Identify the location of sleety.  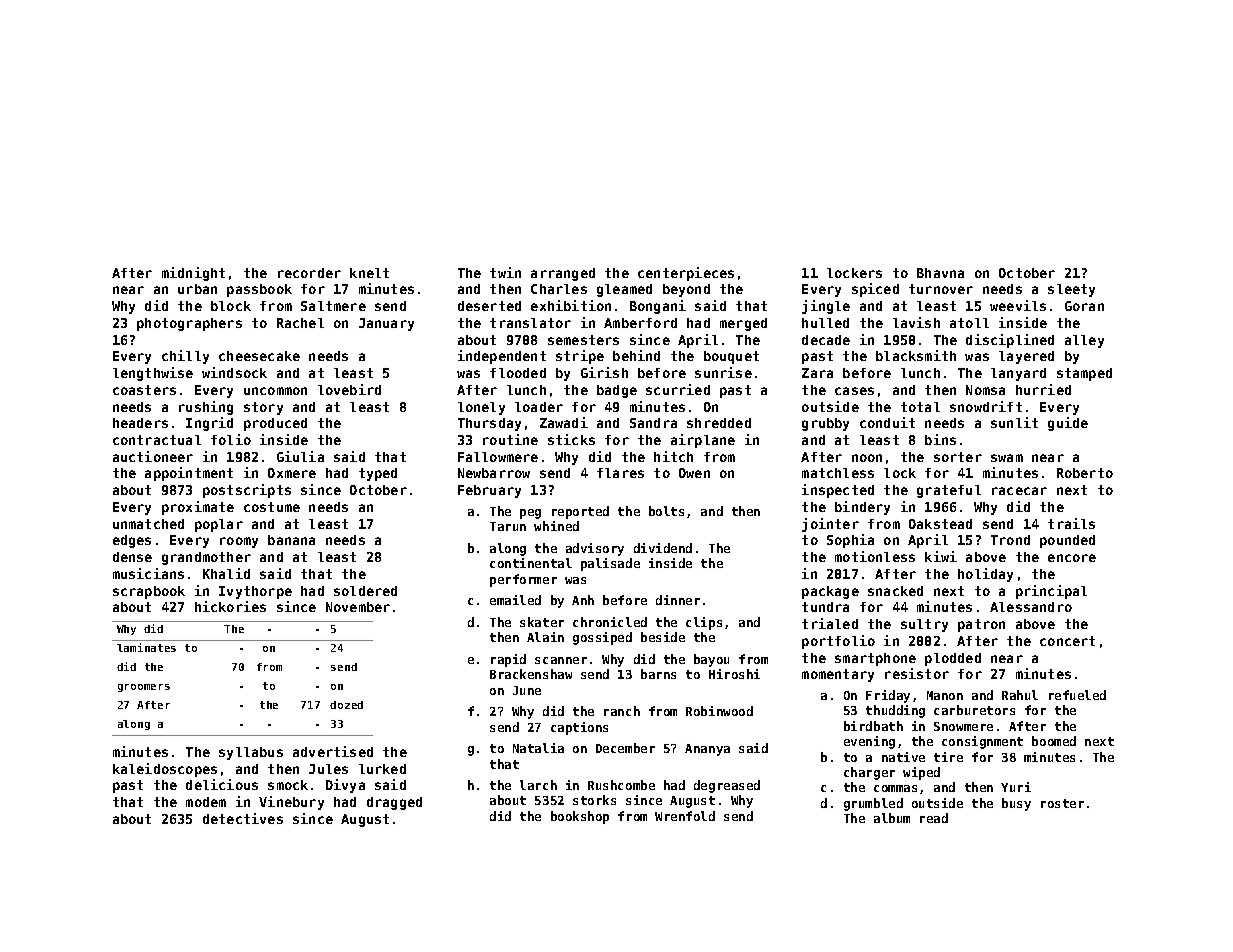
(1071, 290).
